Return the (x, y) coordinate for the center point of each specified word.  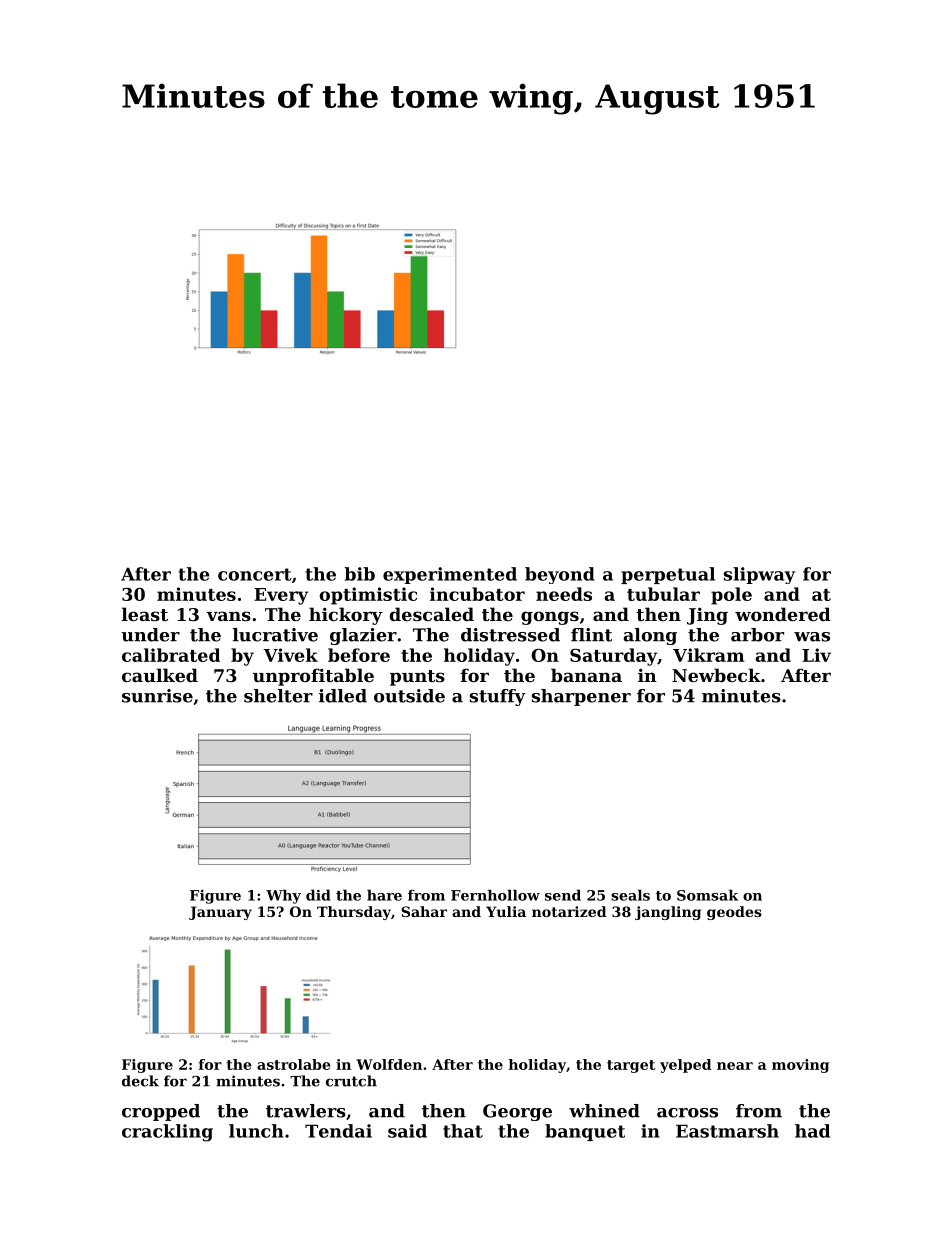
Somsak (707, 895)
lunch (256, 1131)
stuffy (498, 697)
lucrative (275, 635)
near (735, 1066)
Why (283, 896)
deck (140, 1081)
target (631, 1066)
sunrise (157, 696)
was (812, 637)
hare (384, 895)
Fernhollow (495, 895)
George (517, 1112)
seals (630, 895)
